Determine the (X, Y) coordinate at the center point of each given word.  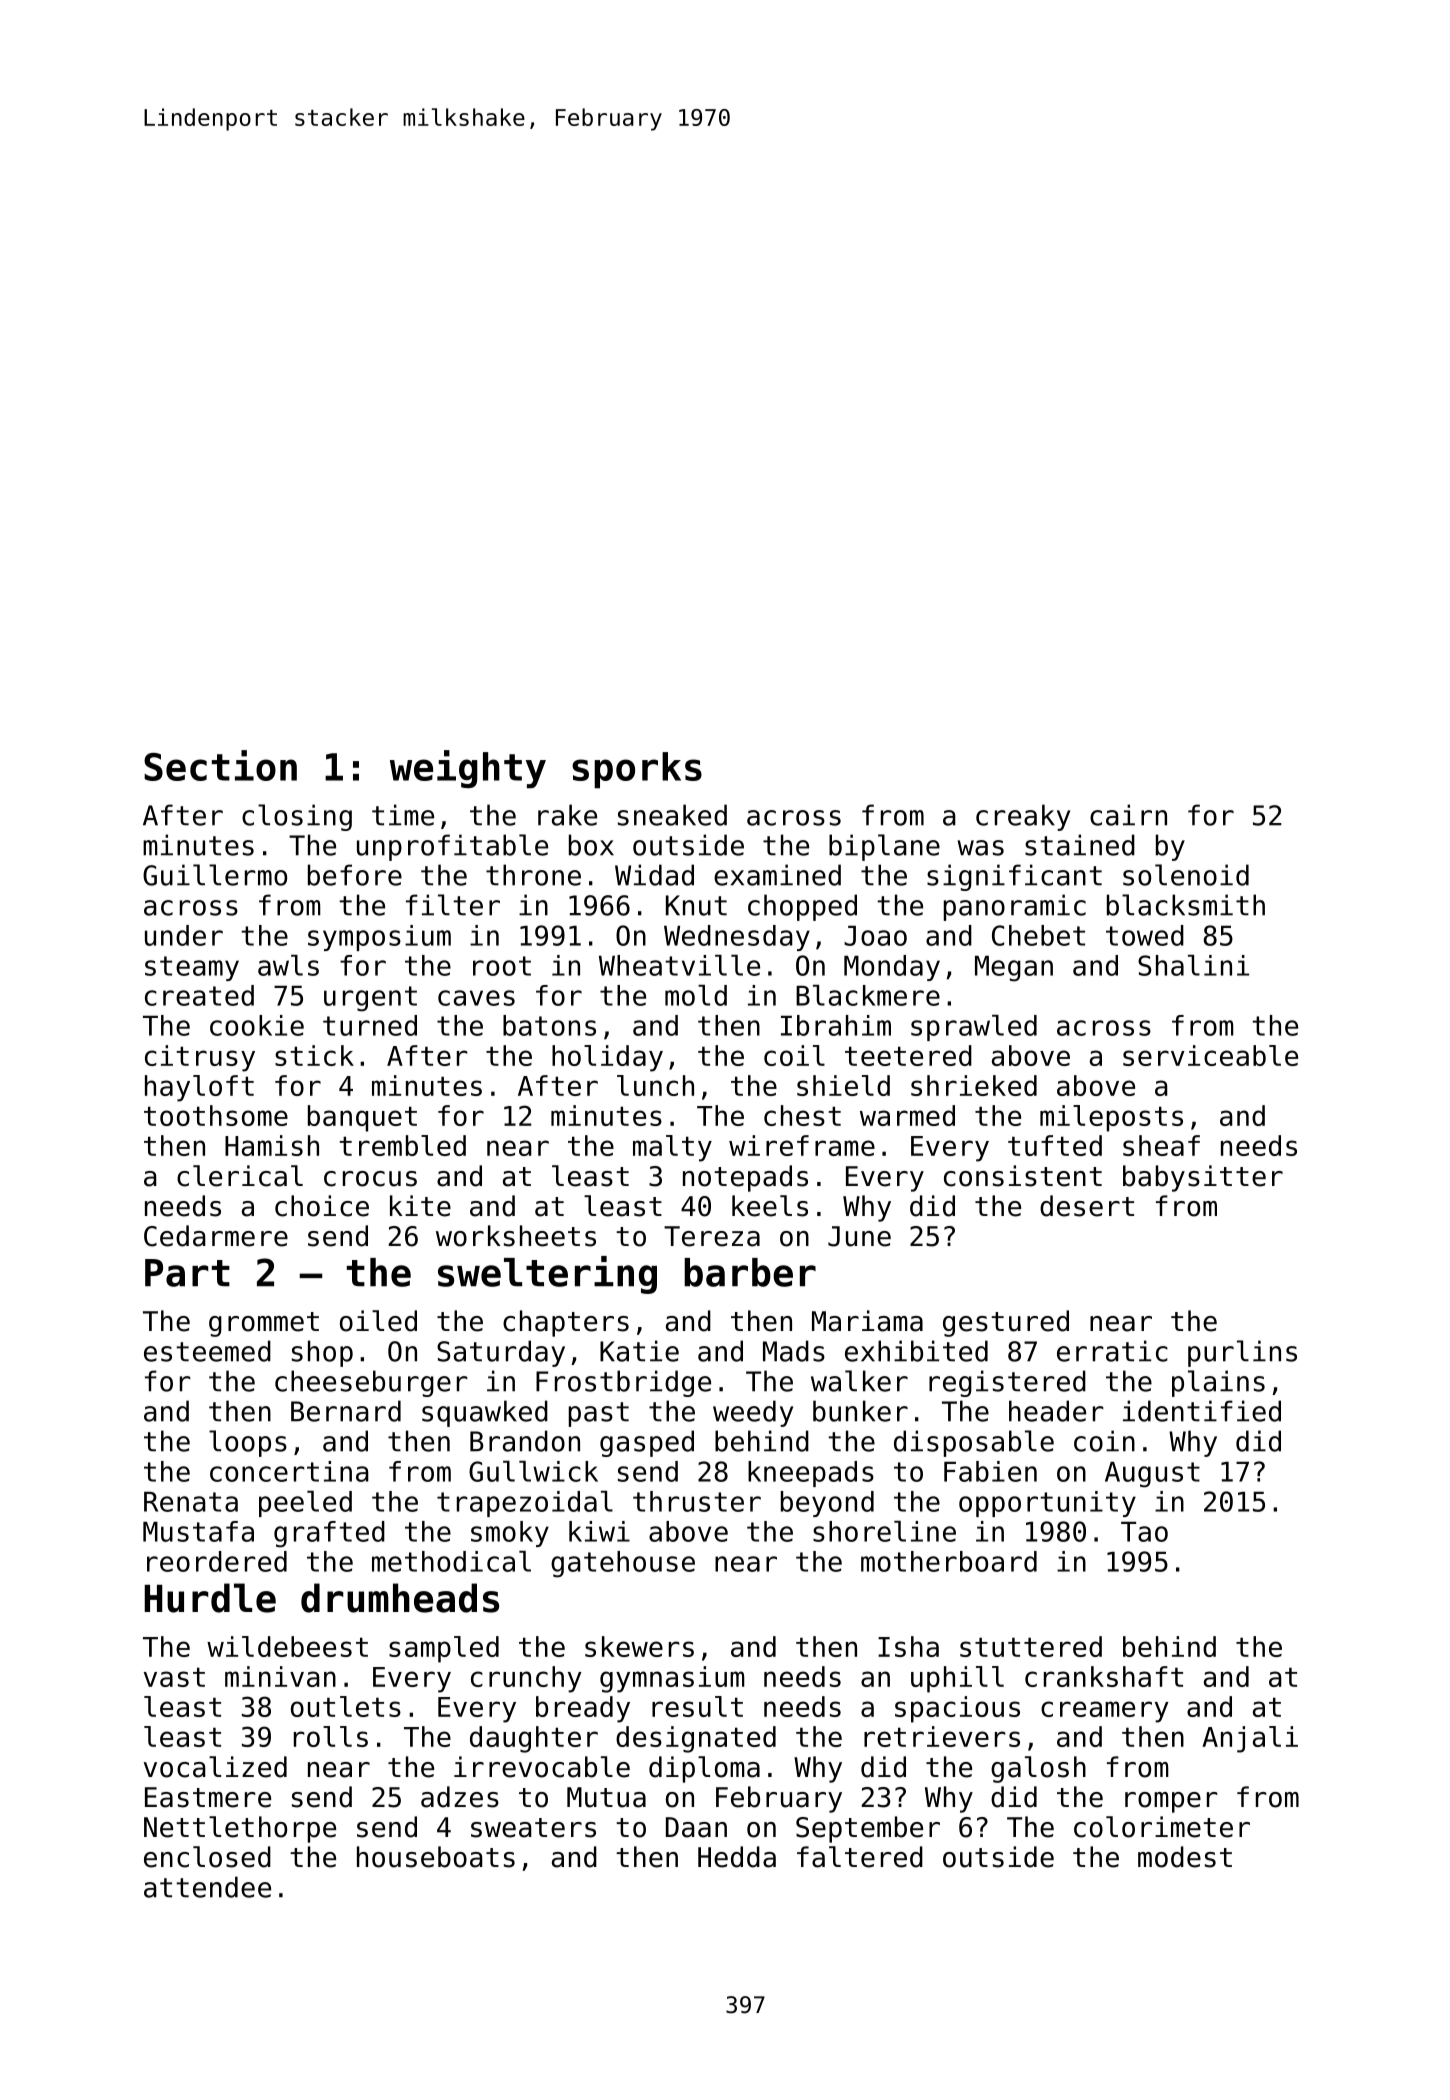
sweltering (547, 1275)
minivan (280, 1676)
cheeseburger (371, 1383)
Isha (908, 1646)
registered (1007, 1383)
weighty (468, 769)
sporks (637, 770)
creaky (1023, 817)
